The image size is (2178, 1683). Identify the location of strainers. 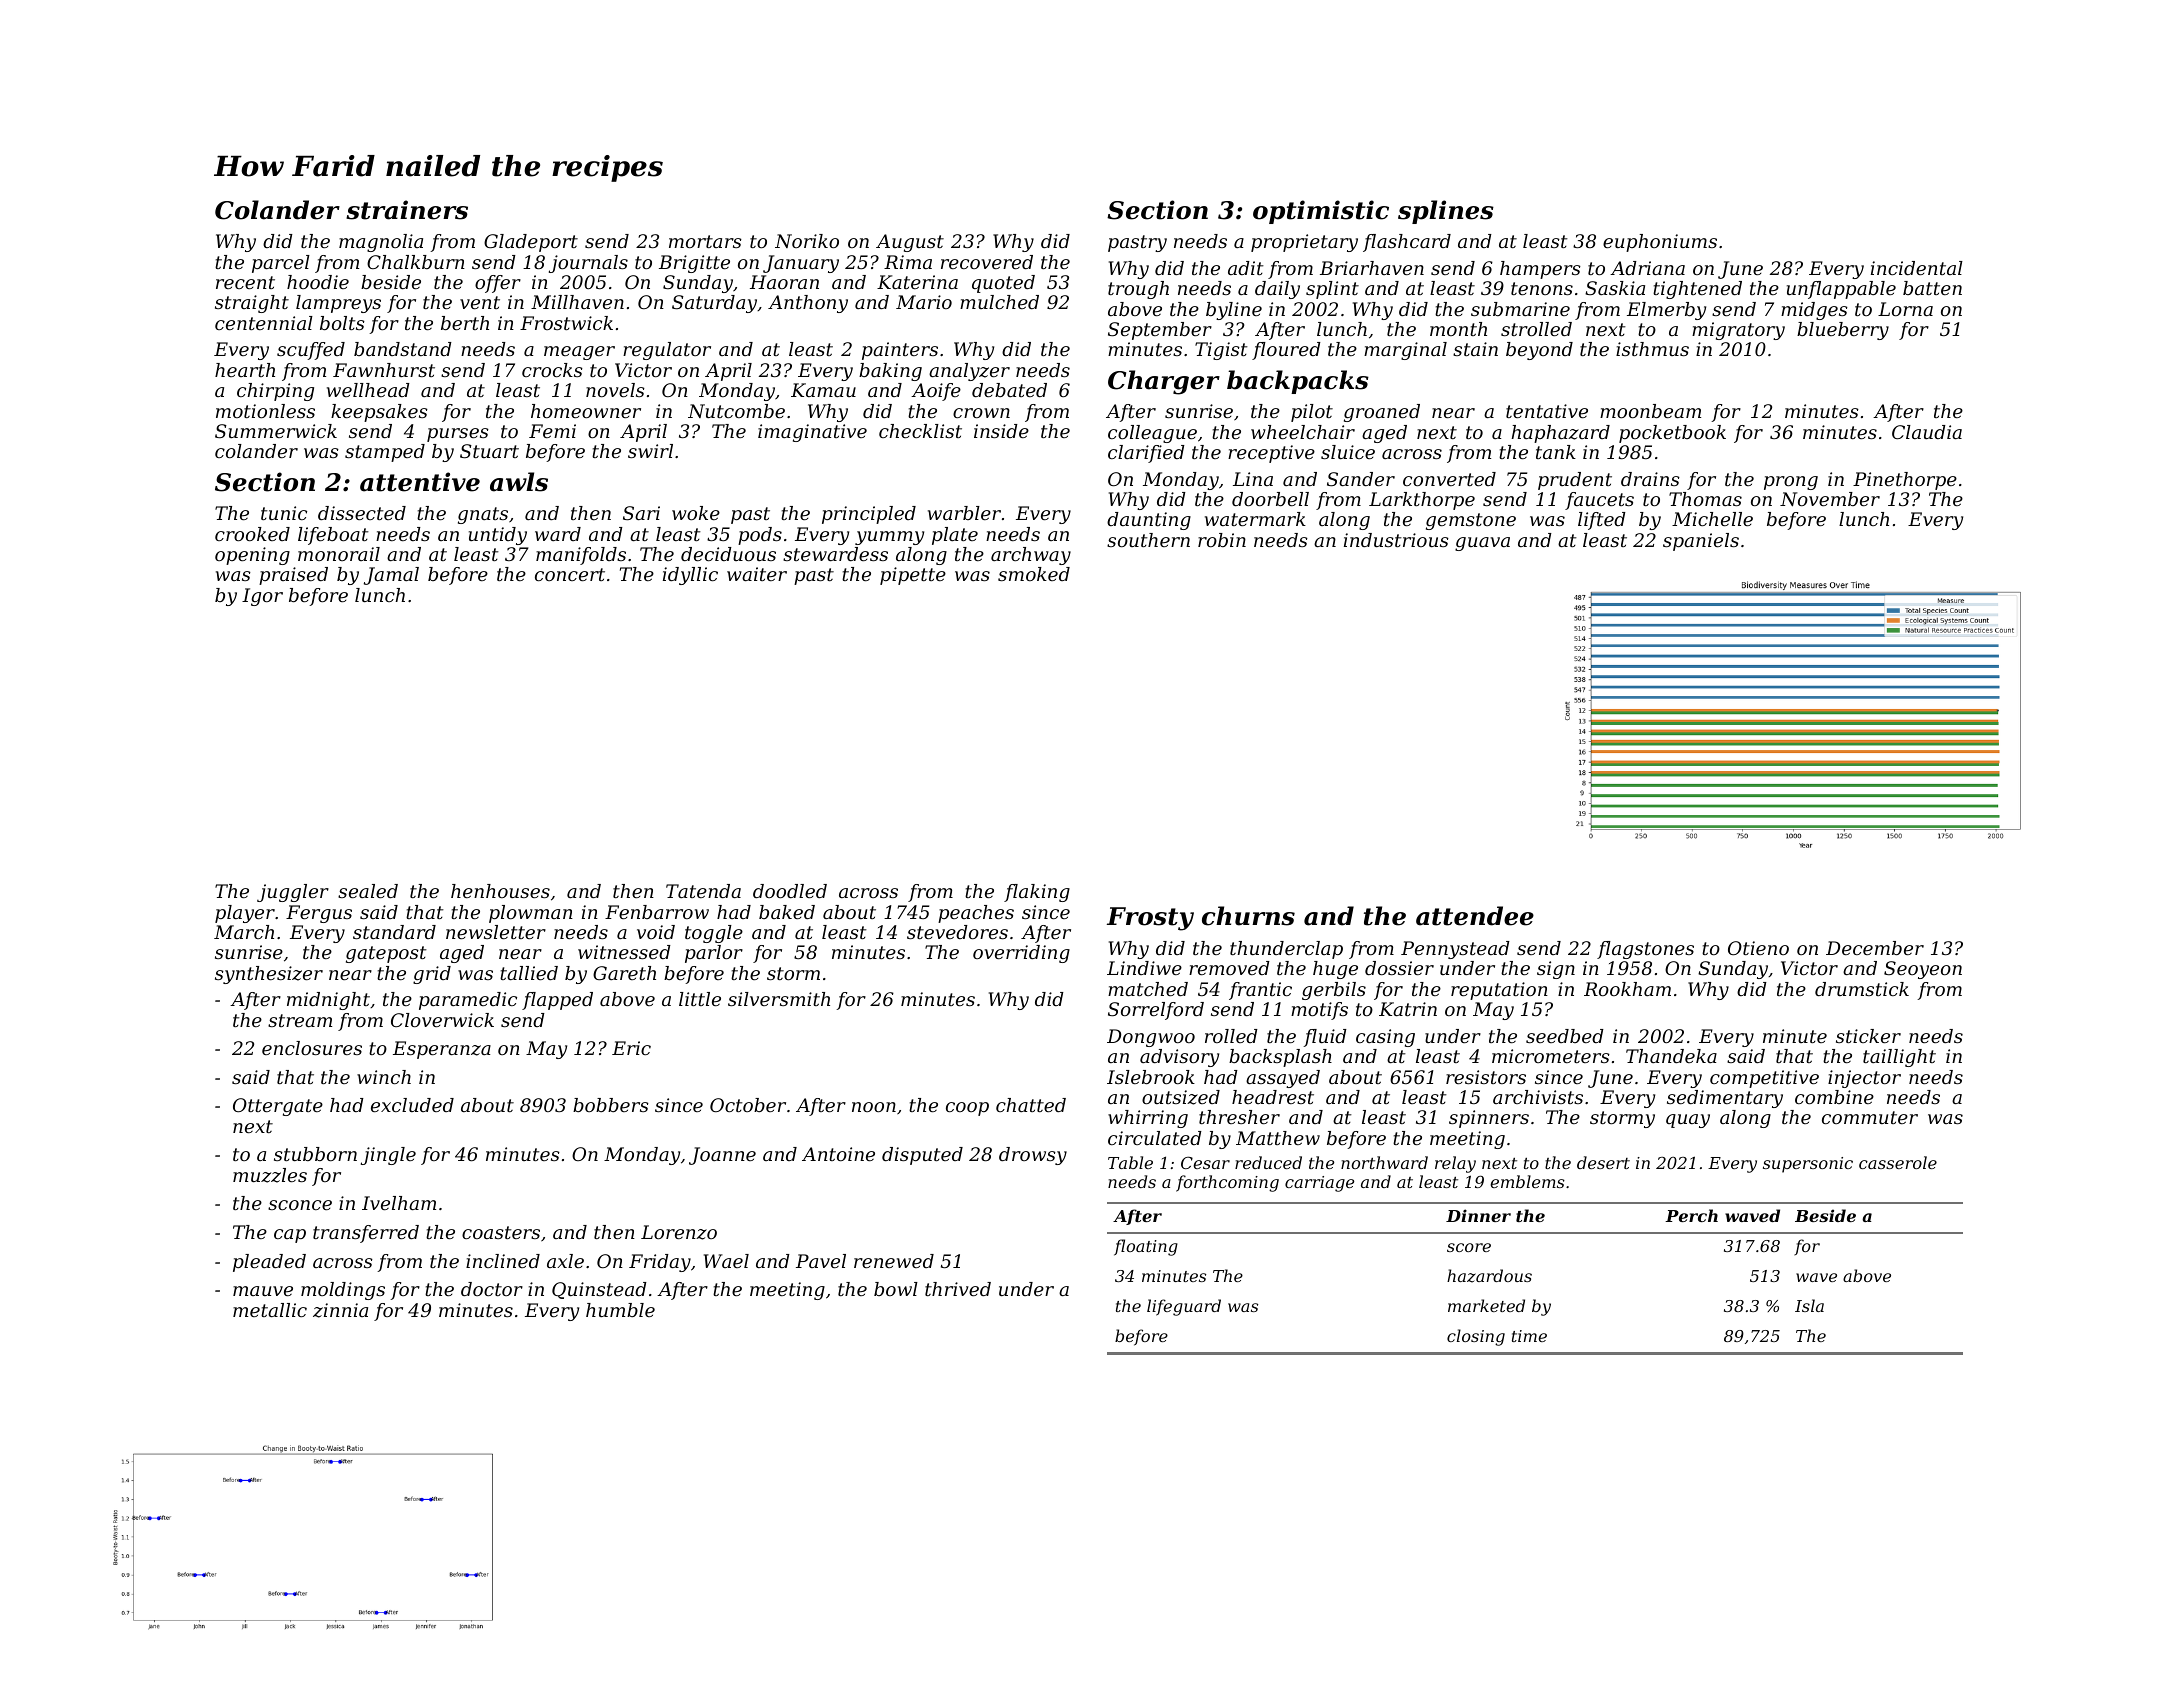
(407, 210).
